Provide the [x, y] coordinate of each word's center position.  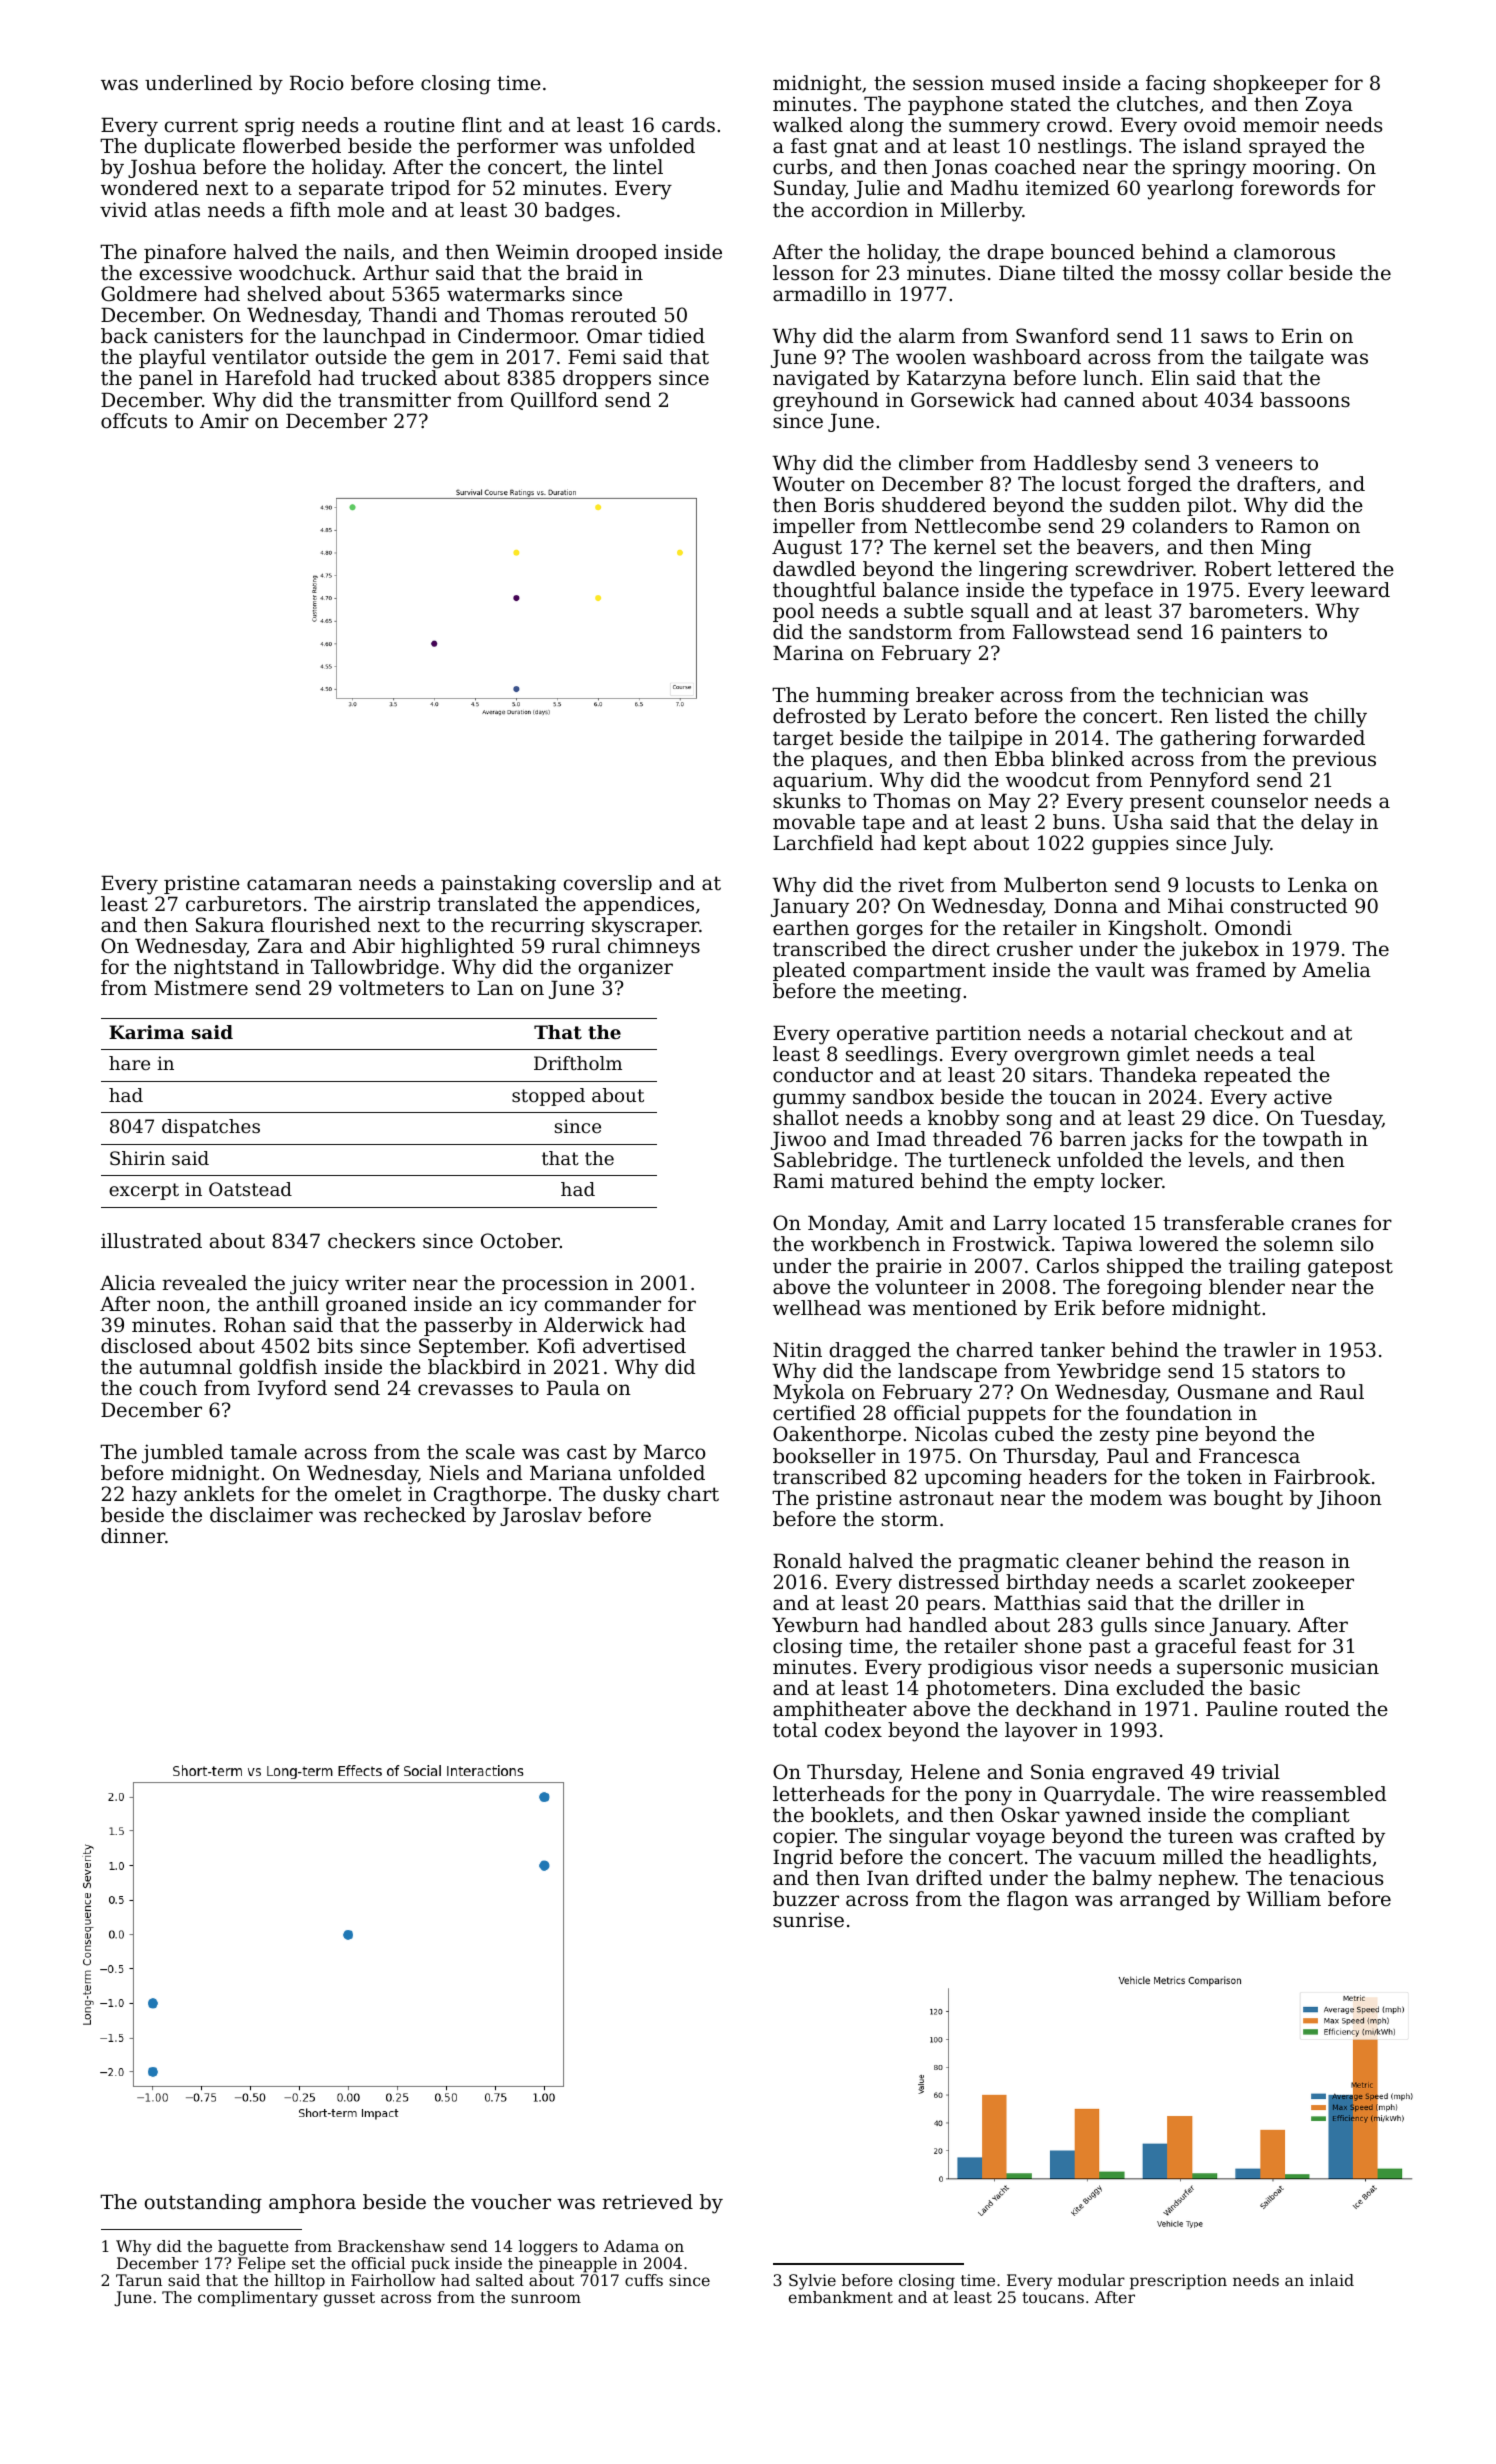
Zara [280, 945]
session [948, 83]
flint [482, 124]
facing [1176, 85]
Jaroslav [541, 1516]
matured [872, 1181]
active [1303, 1097]
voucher [511, 2202]
